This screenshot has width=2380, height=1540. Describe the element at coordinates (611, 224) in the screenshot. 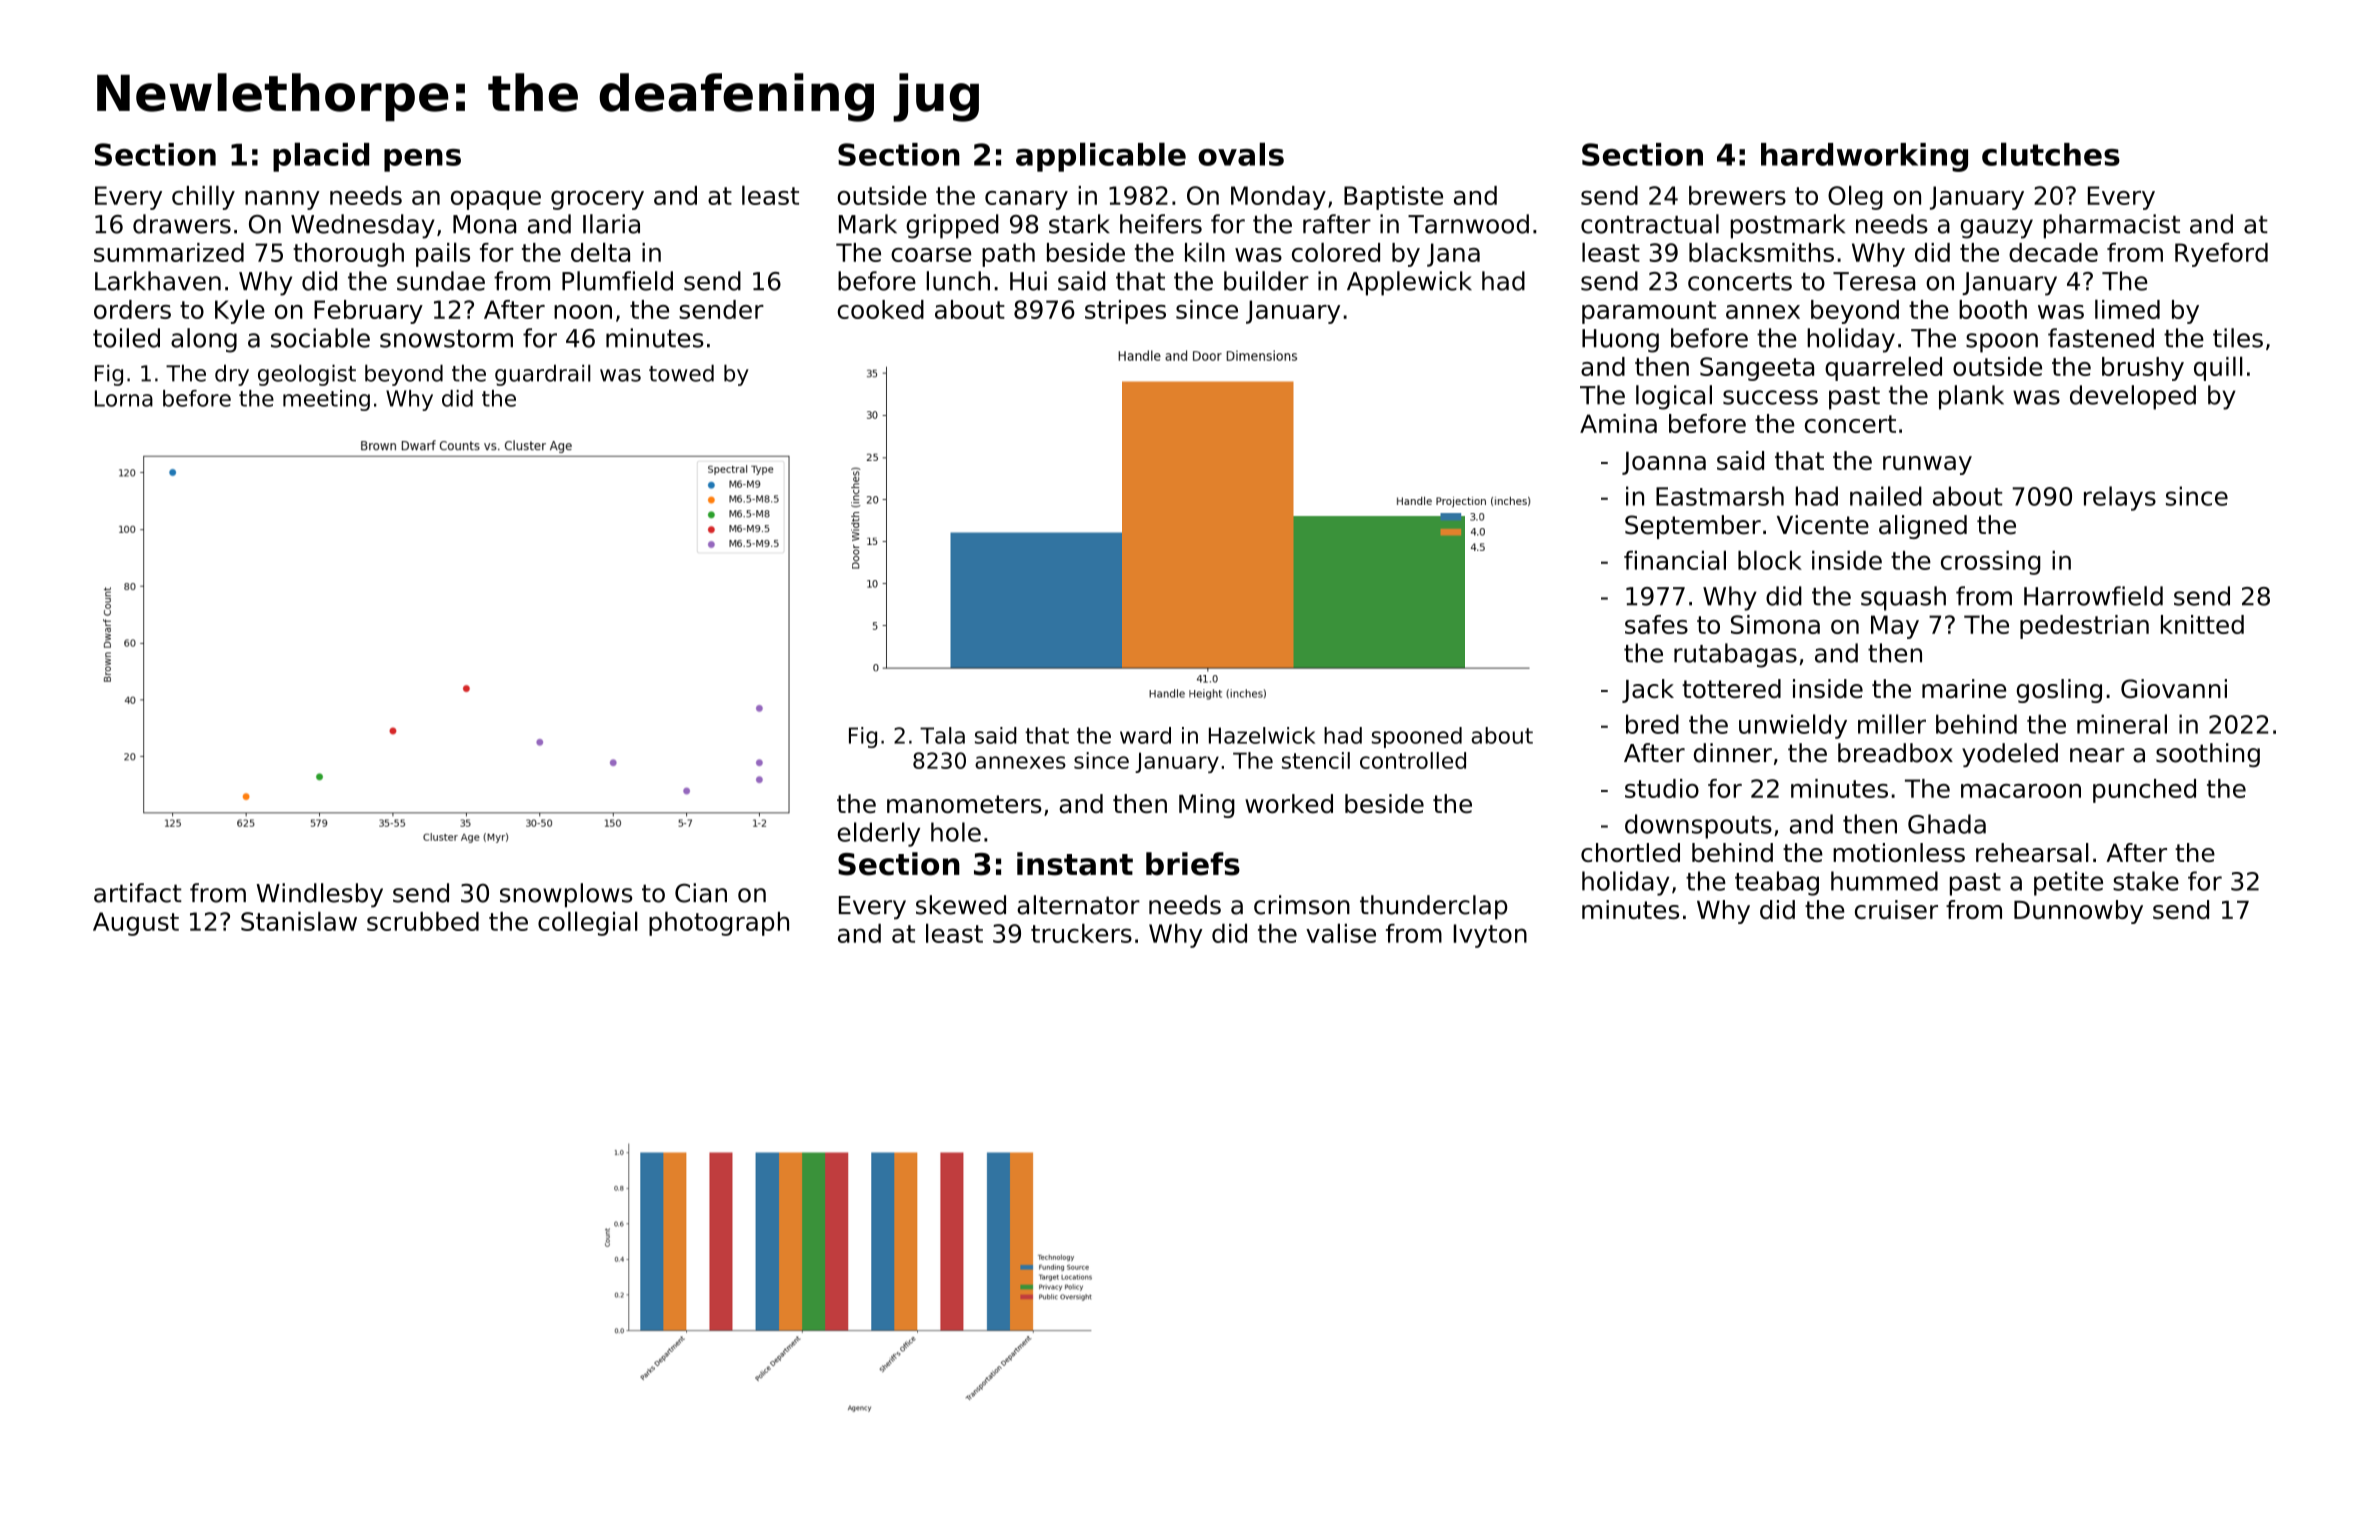

I see `Ilaria` at that location.
